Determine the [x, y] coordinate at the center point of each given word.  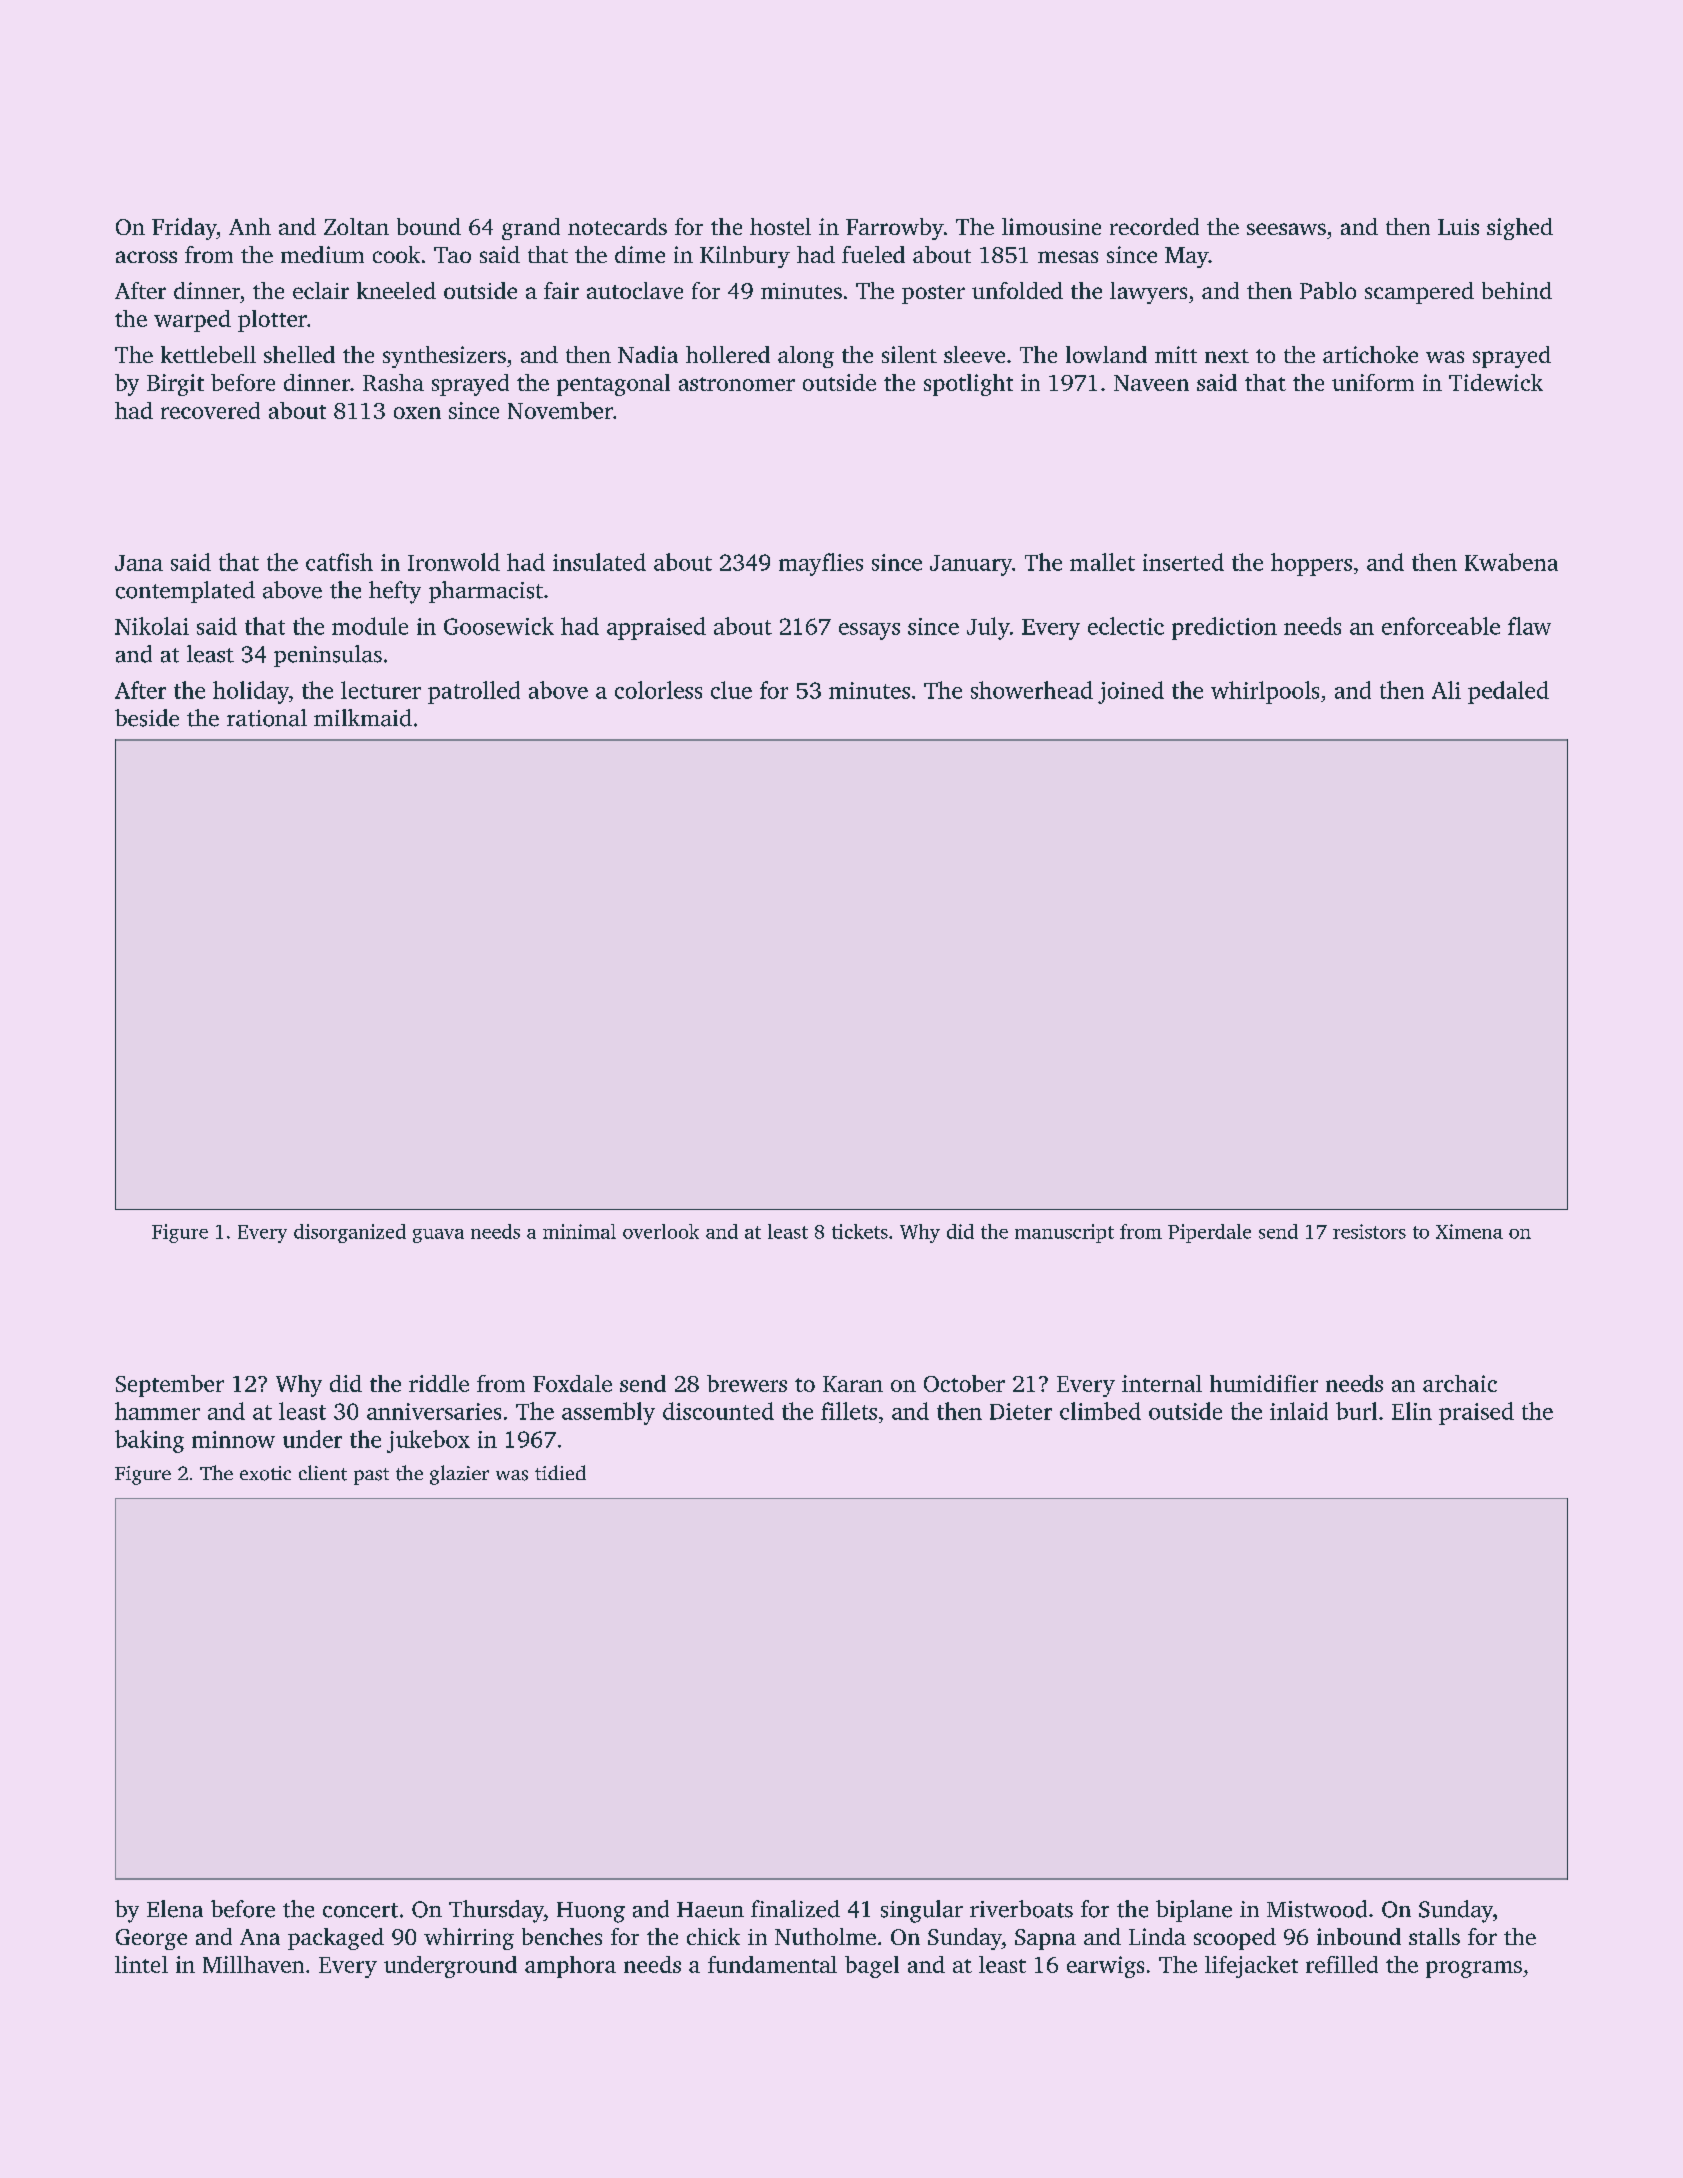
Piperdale [1209, 1233]
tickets [860, 1231]
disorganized [350, 1233]
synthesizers [444, 357]
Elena [175, 1909]
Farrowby [895, 229]
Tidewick [1496, 382]
